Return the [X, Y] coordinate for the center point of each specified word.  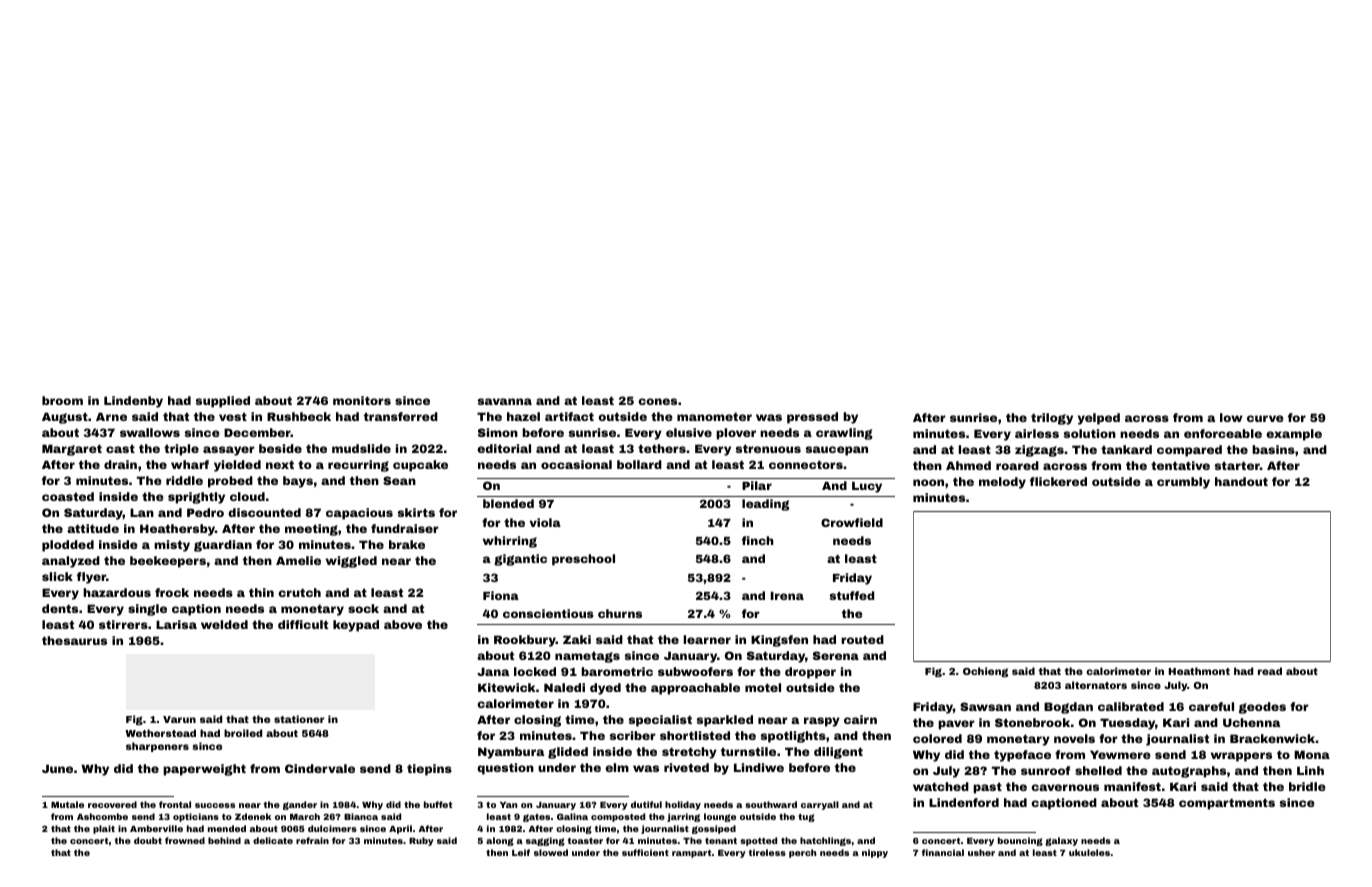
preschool [583, 560]
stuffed [851, 595]
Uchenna [1251, 722]
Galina [572, 816]
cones [657, 401]
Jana [493, 671]
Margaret [72, 450]
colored [937, 738]
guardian [223, 546]
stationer [299, 719]
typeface [1022, 756]
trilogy [1052, 419]
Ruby [421, 841]
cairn [860, 719]
